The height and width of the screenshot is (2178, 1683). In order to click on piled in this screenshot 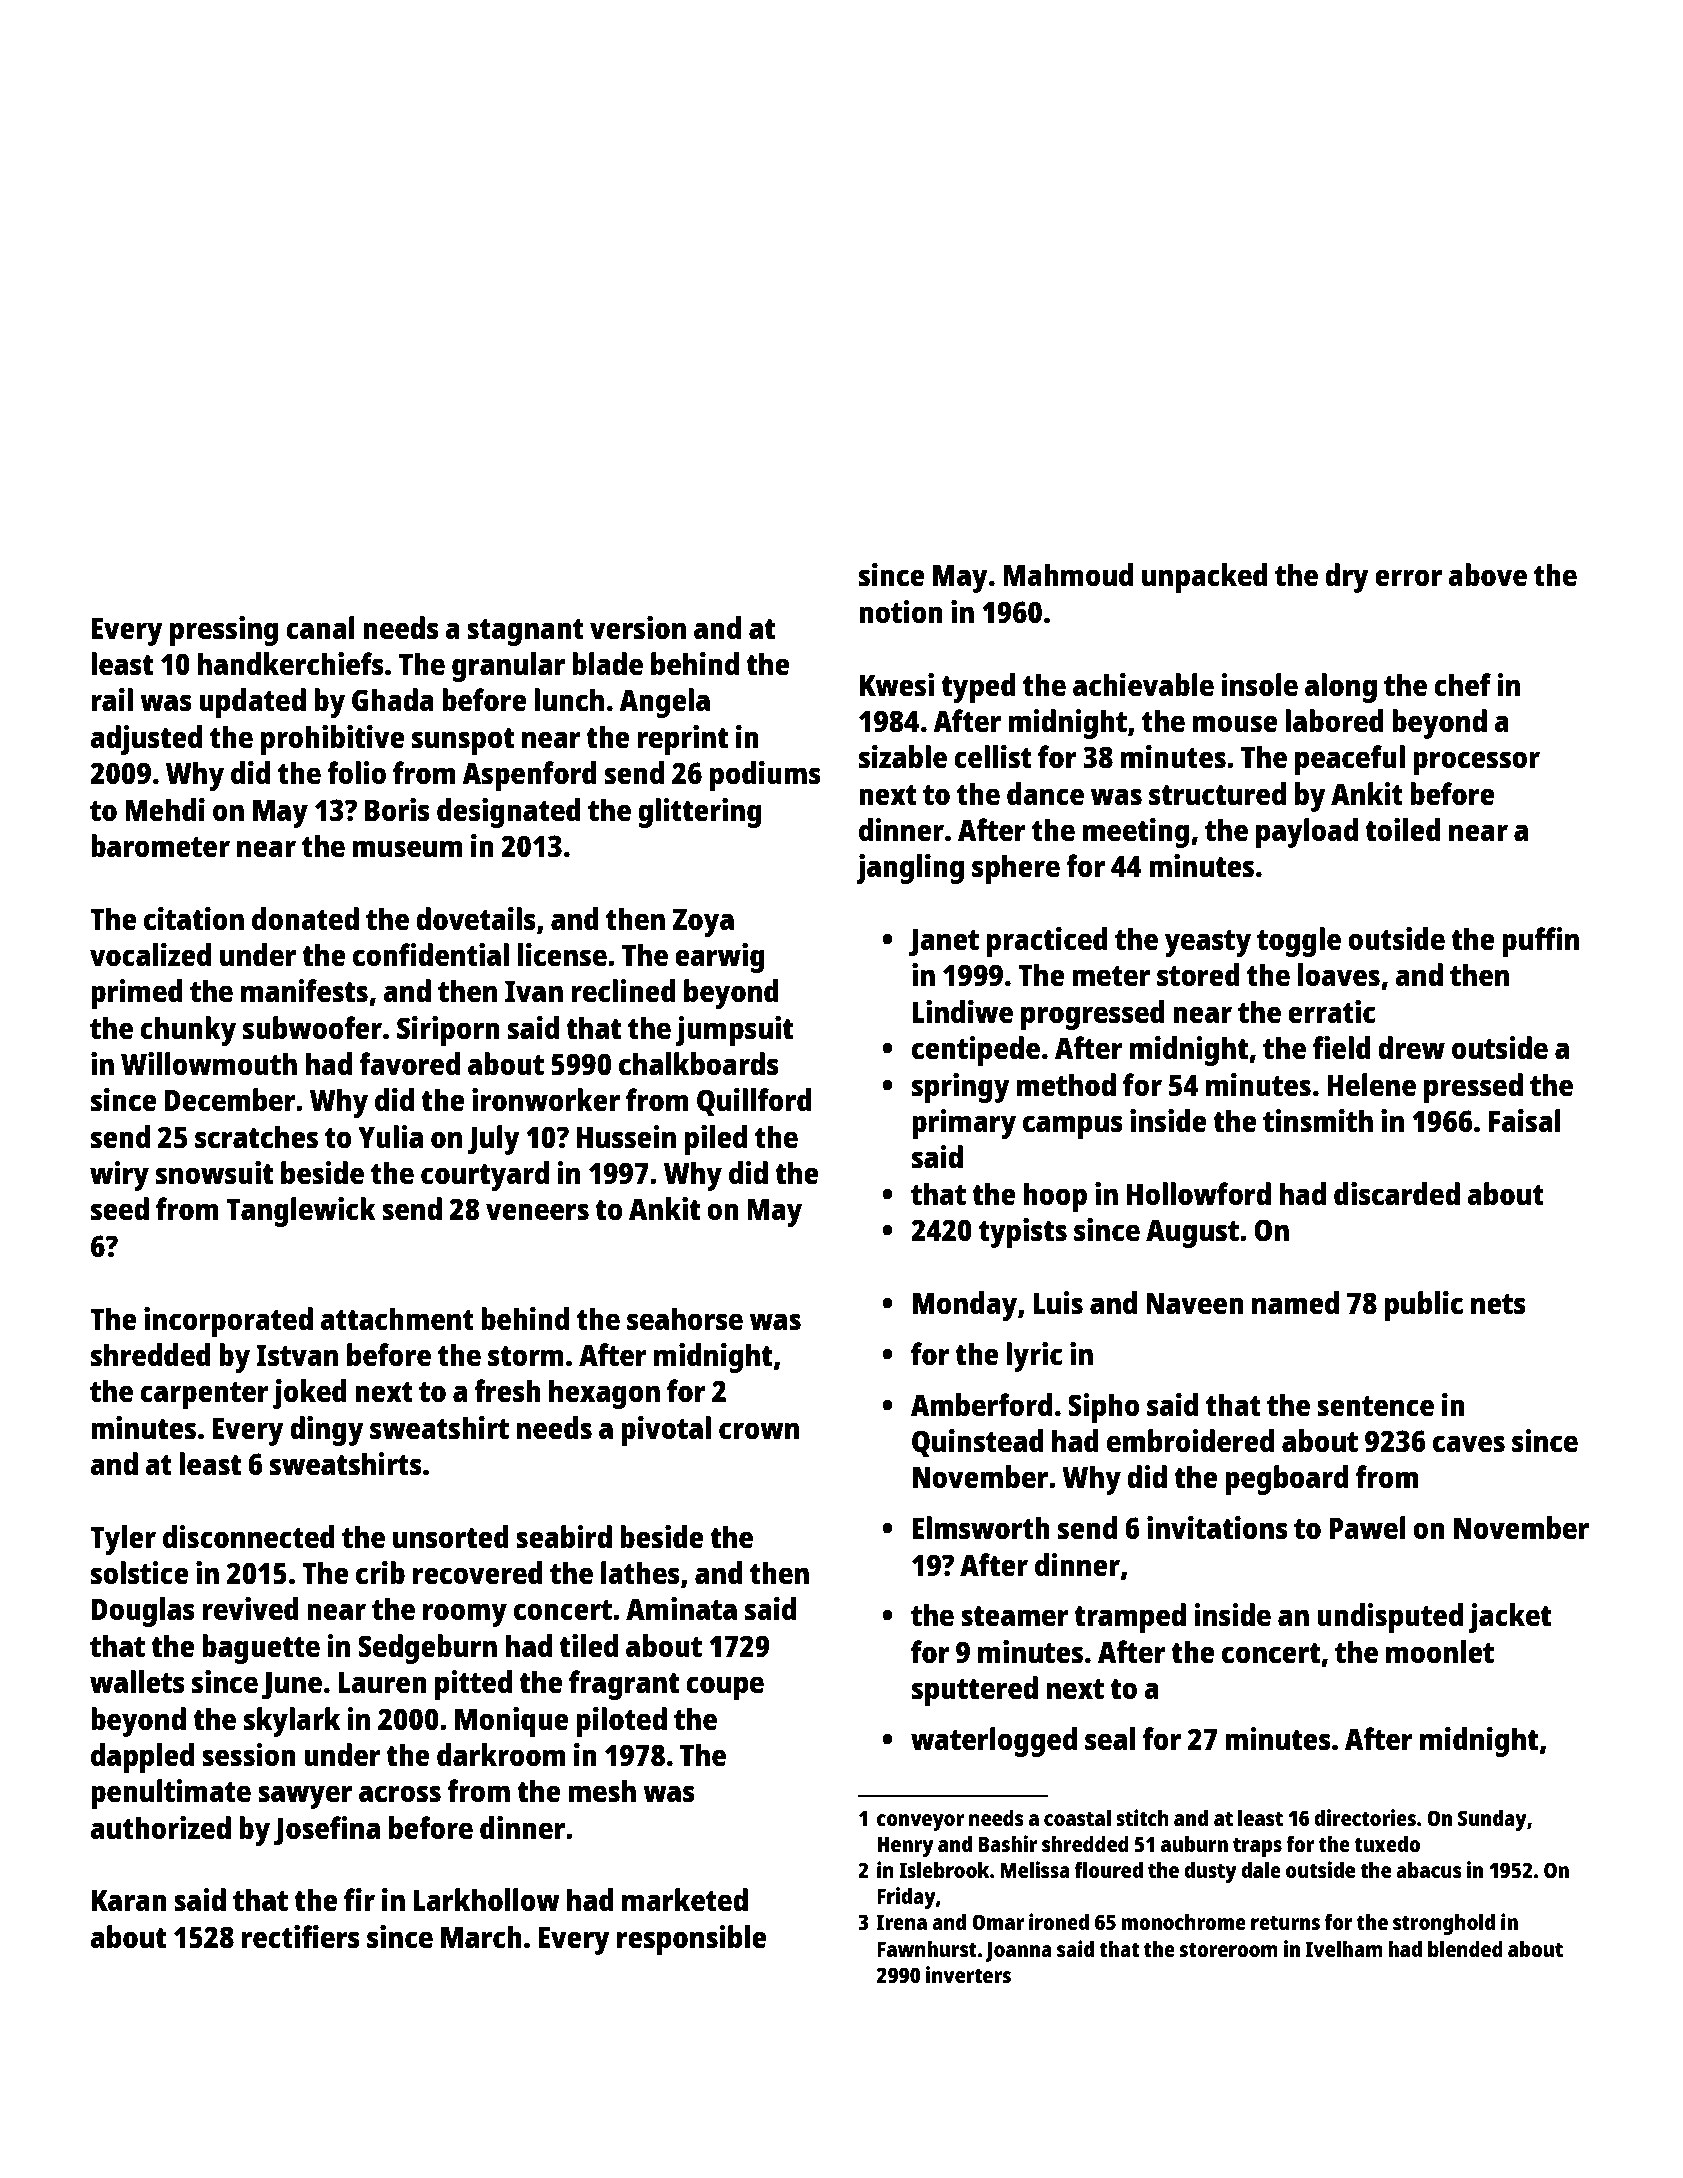, I will do `click(716, 1140)`.
